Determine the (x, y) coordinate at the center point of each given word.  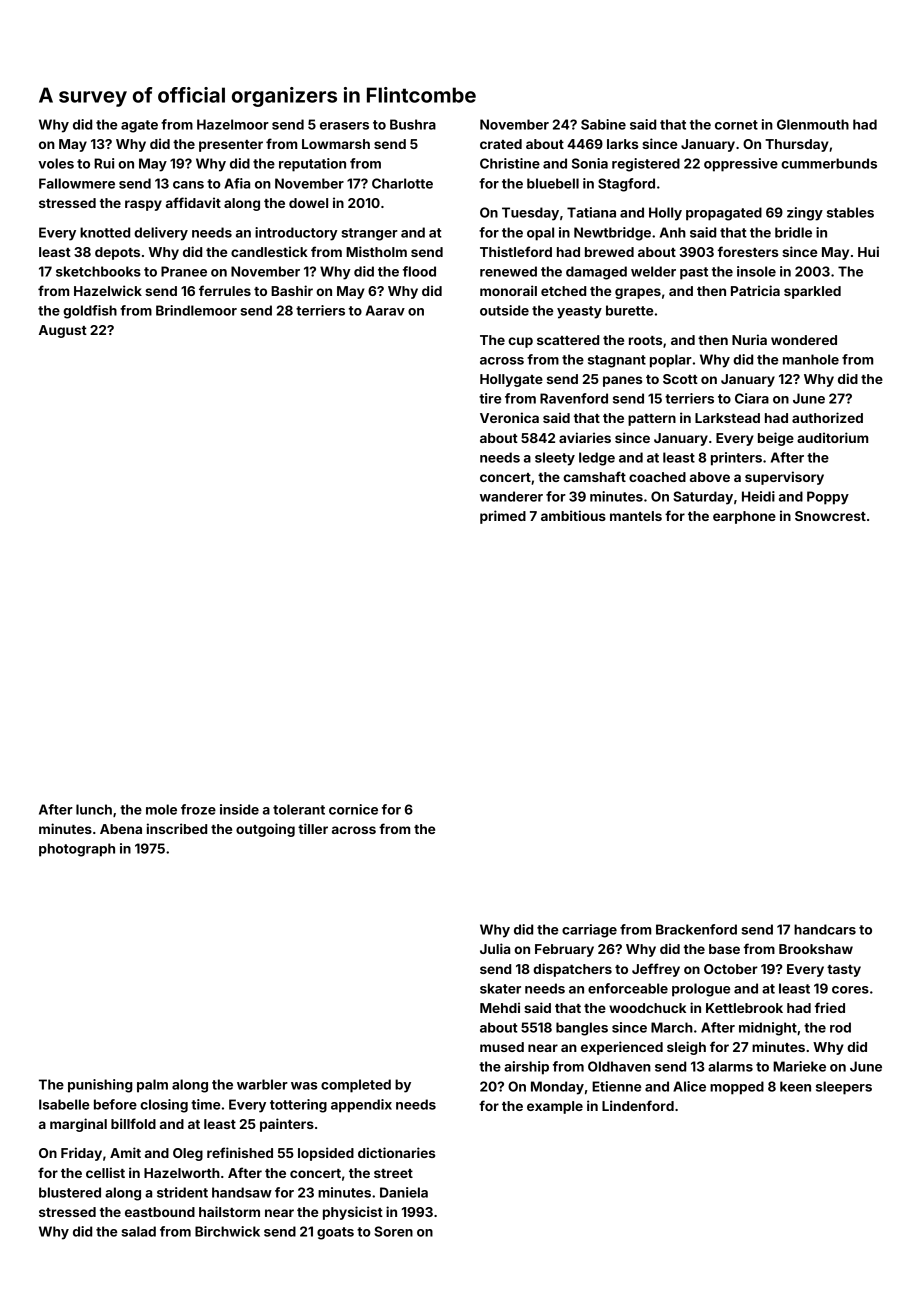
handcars (825, 929)
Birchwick (227, 1231)
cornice (353, 809)
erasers (344, 126)
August (63, 331)
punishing (100, 1086)
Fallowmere (77, 183)
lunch (94, 809)
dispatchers (572, 970)
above (710, 477)
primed (503, 517)
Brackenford (696, 929)
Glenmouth (813, 124)
